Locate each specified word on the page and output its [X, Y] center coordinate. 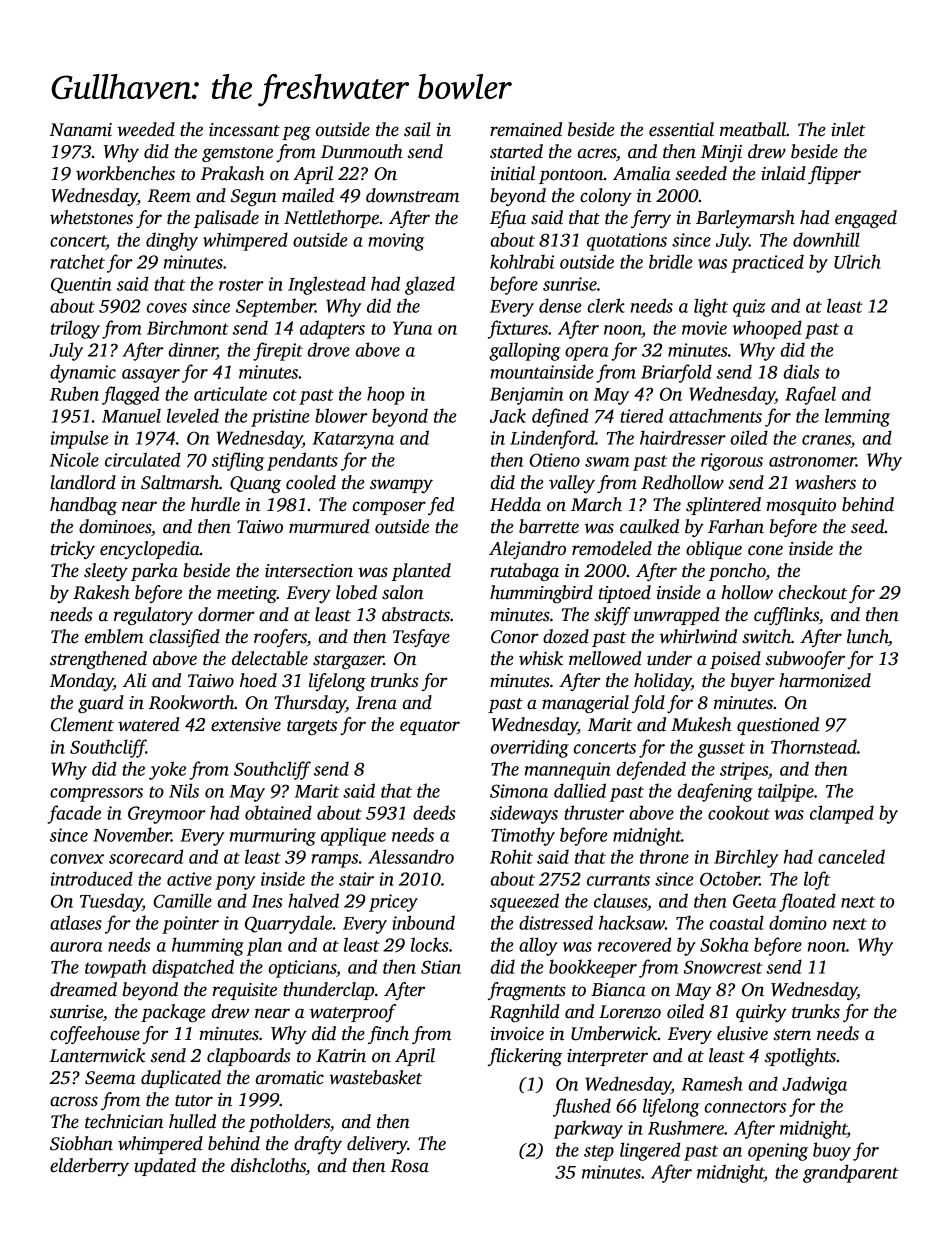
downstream [412, 195]
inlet [848, 129]
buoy [832, 1151]
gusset [721, 750]
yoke [167, 770]
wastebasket [375, 1077]
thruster [594, 812]
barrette [549, 526]
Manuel [131, 415]
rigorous [732, 462]
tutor [194, 1101]
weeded [146, 129]
